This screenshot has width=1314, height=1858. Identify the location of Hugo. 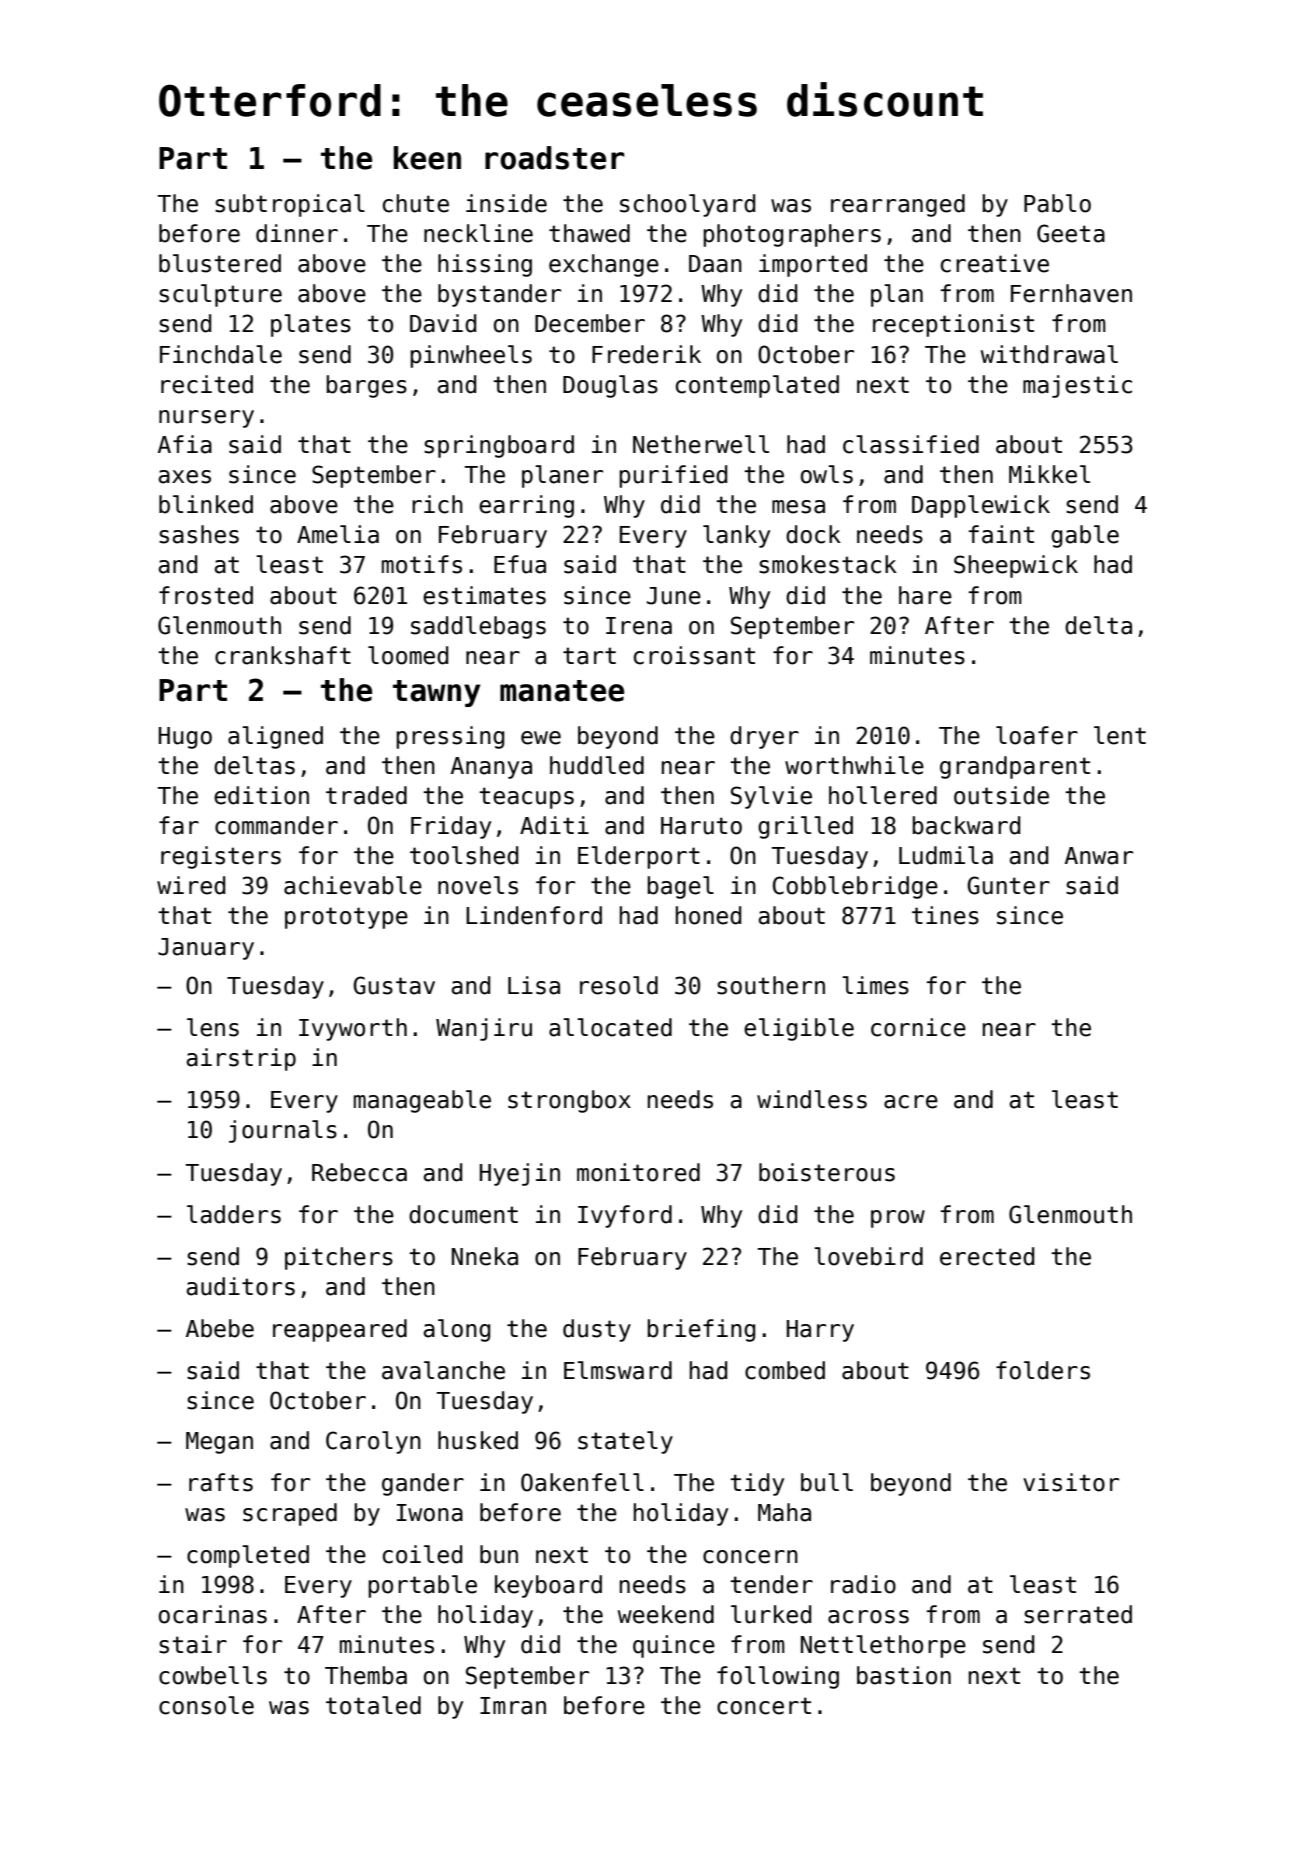
(185, 738).
